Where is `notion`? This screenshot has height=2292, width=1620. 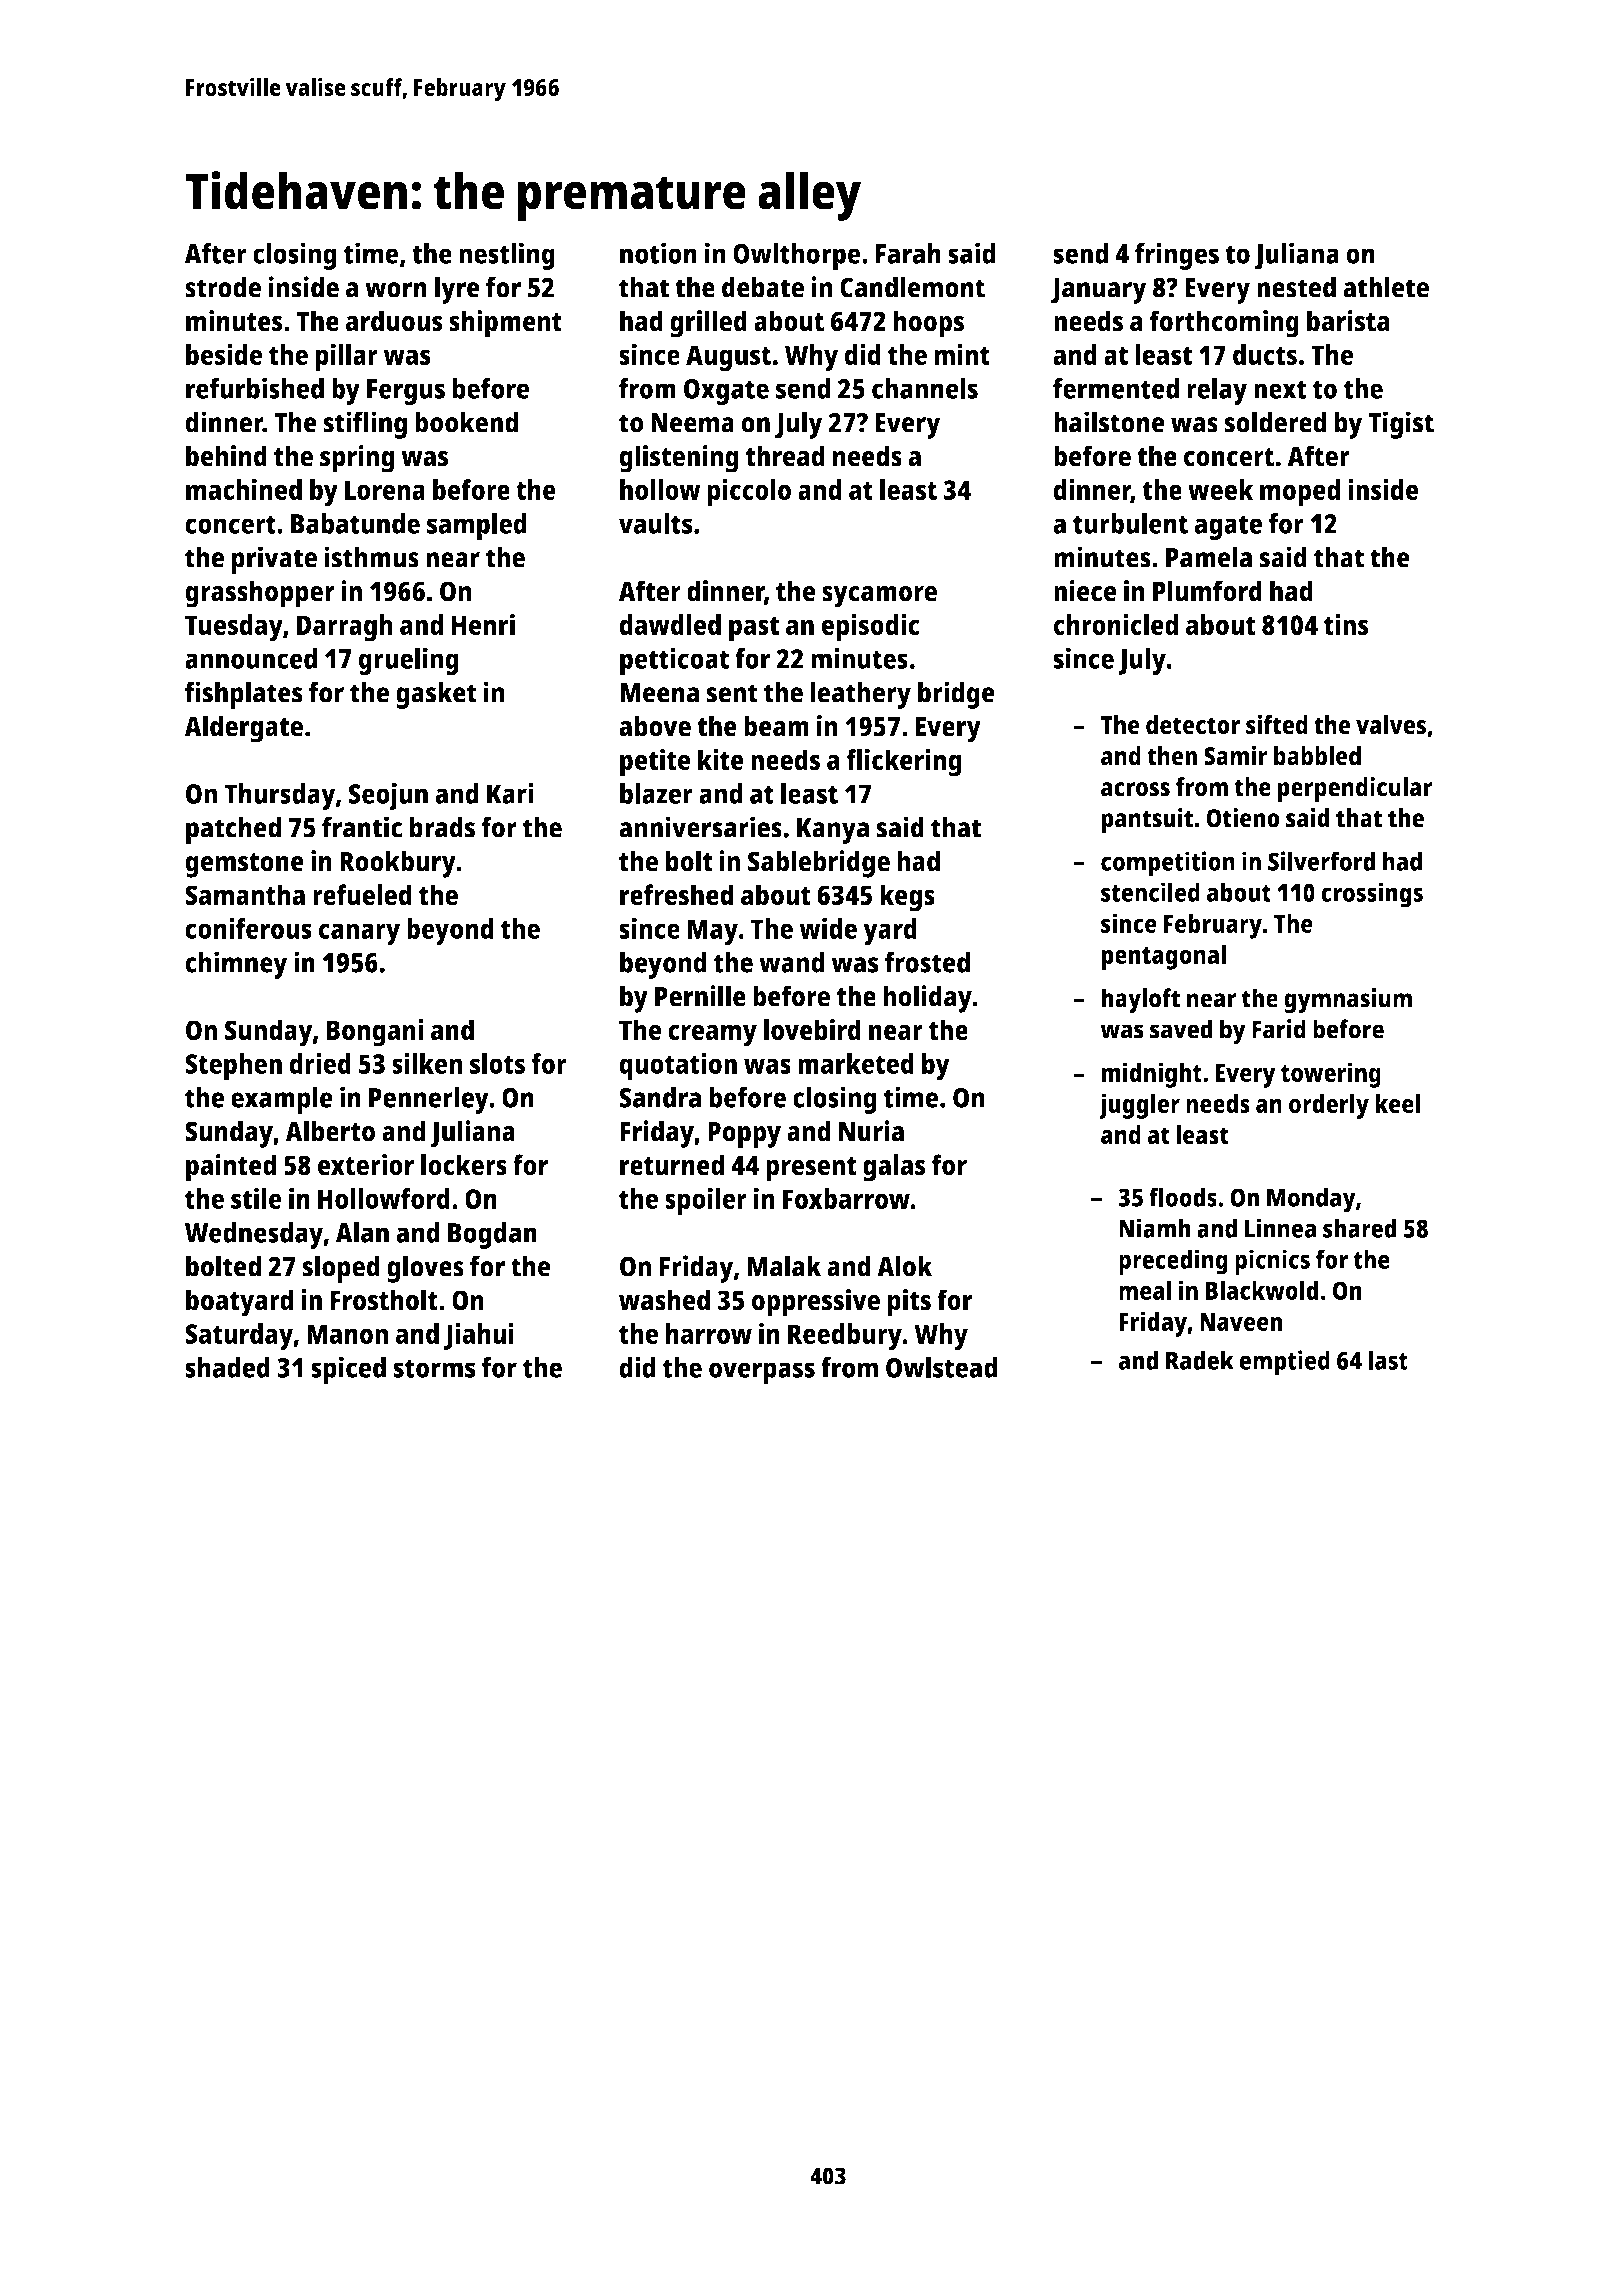 notion is located at coordinates (658, 253).
